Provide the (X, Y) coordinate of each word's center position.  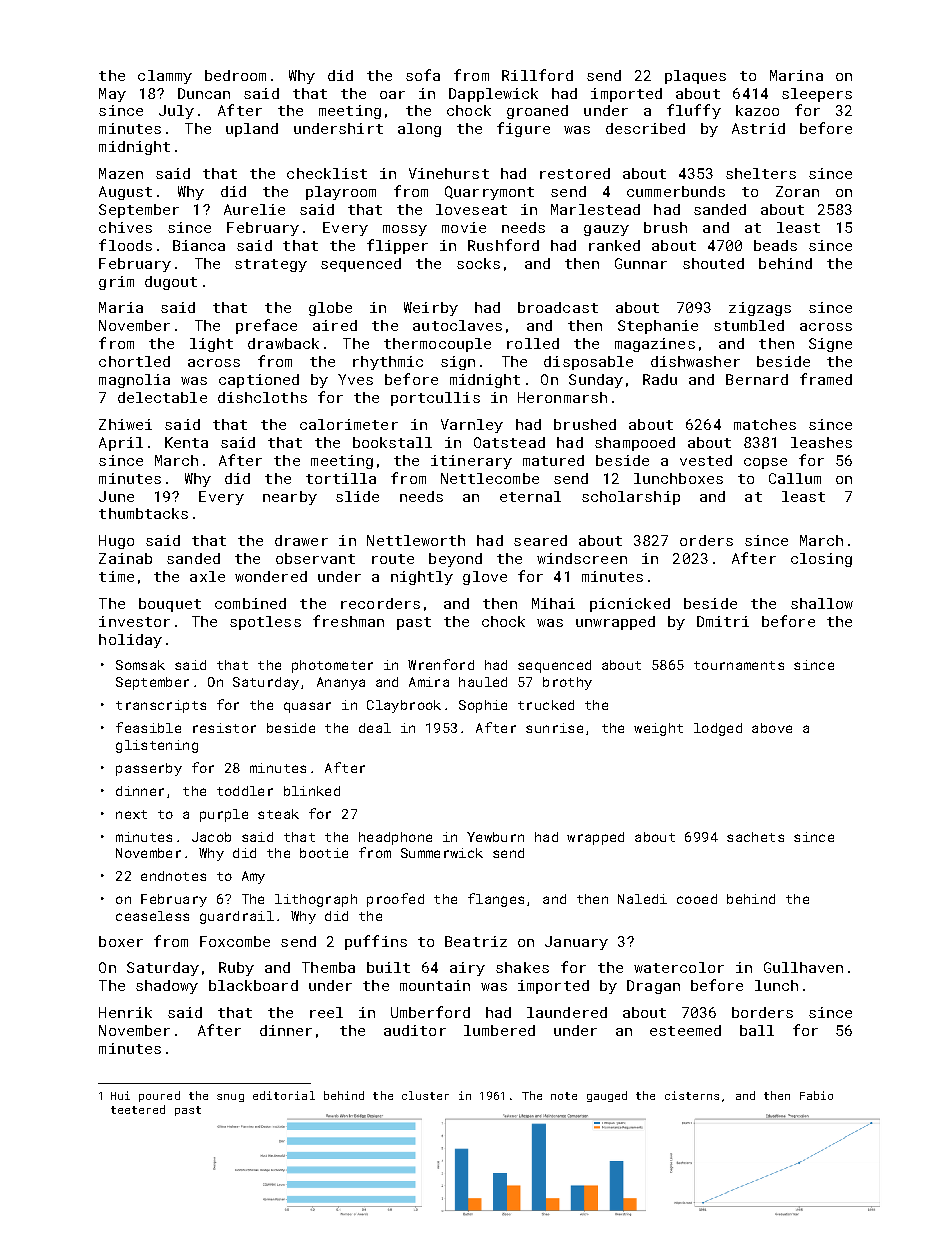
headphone (395, 838)
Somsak (140, 665)
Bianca (199, 245)
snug (230, 1098)
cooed (697, 899)
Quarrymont (489, 193)
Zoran (797, 191)
